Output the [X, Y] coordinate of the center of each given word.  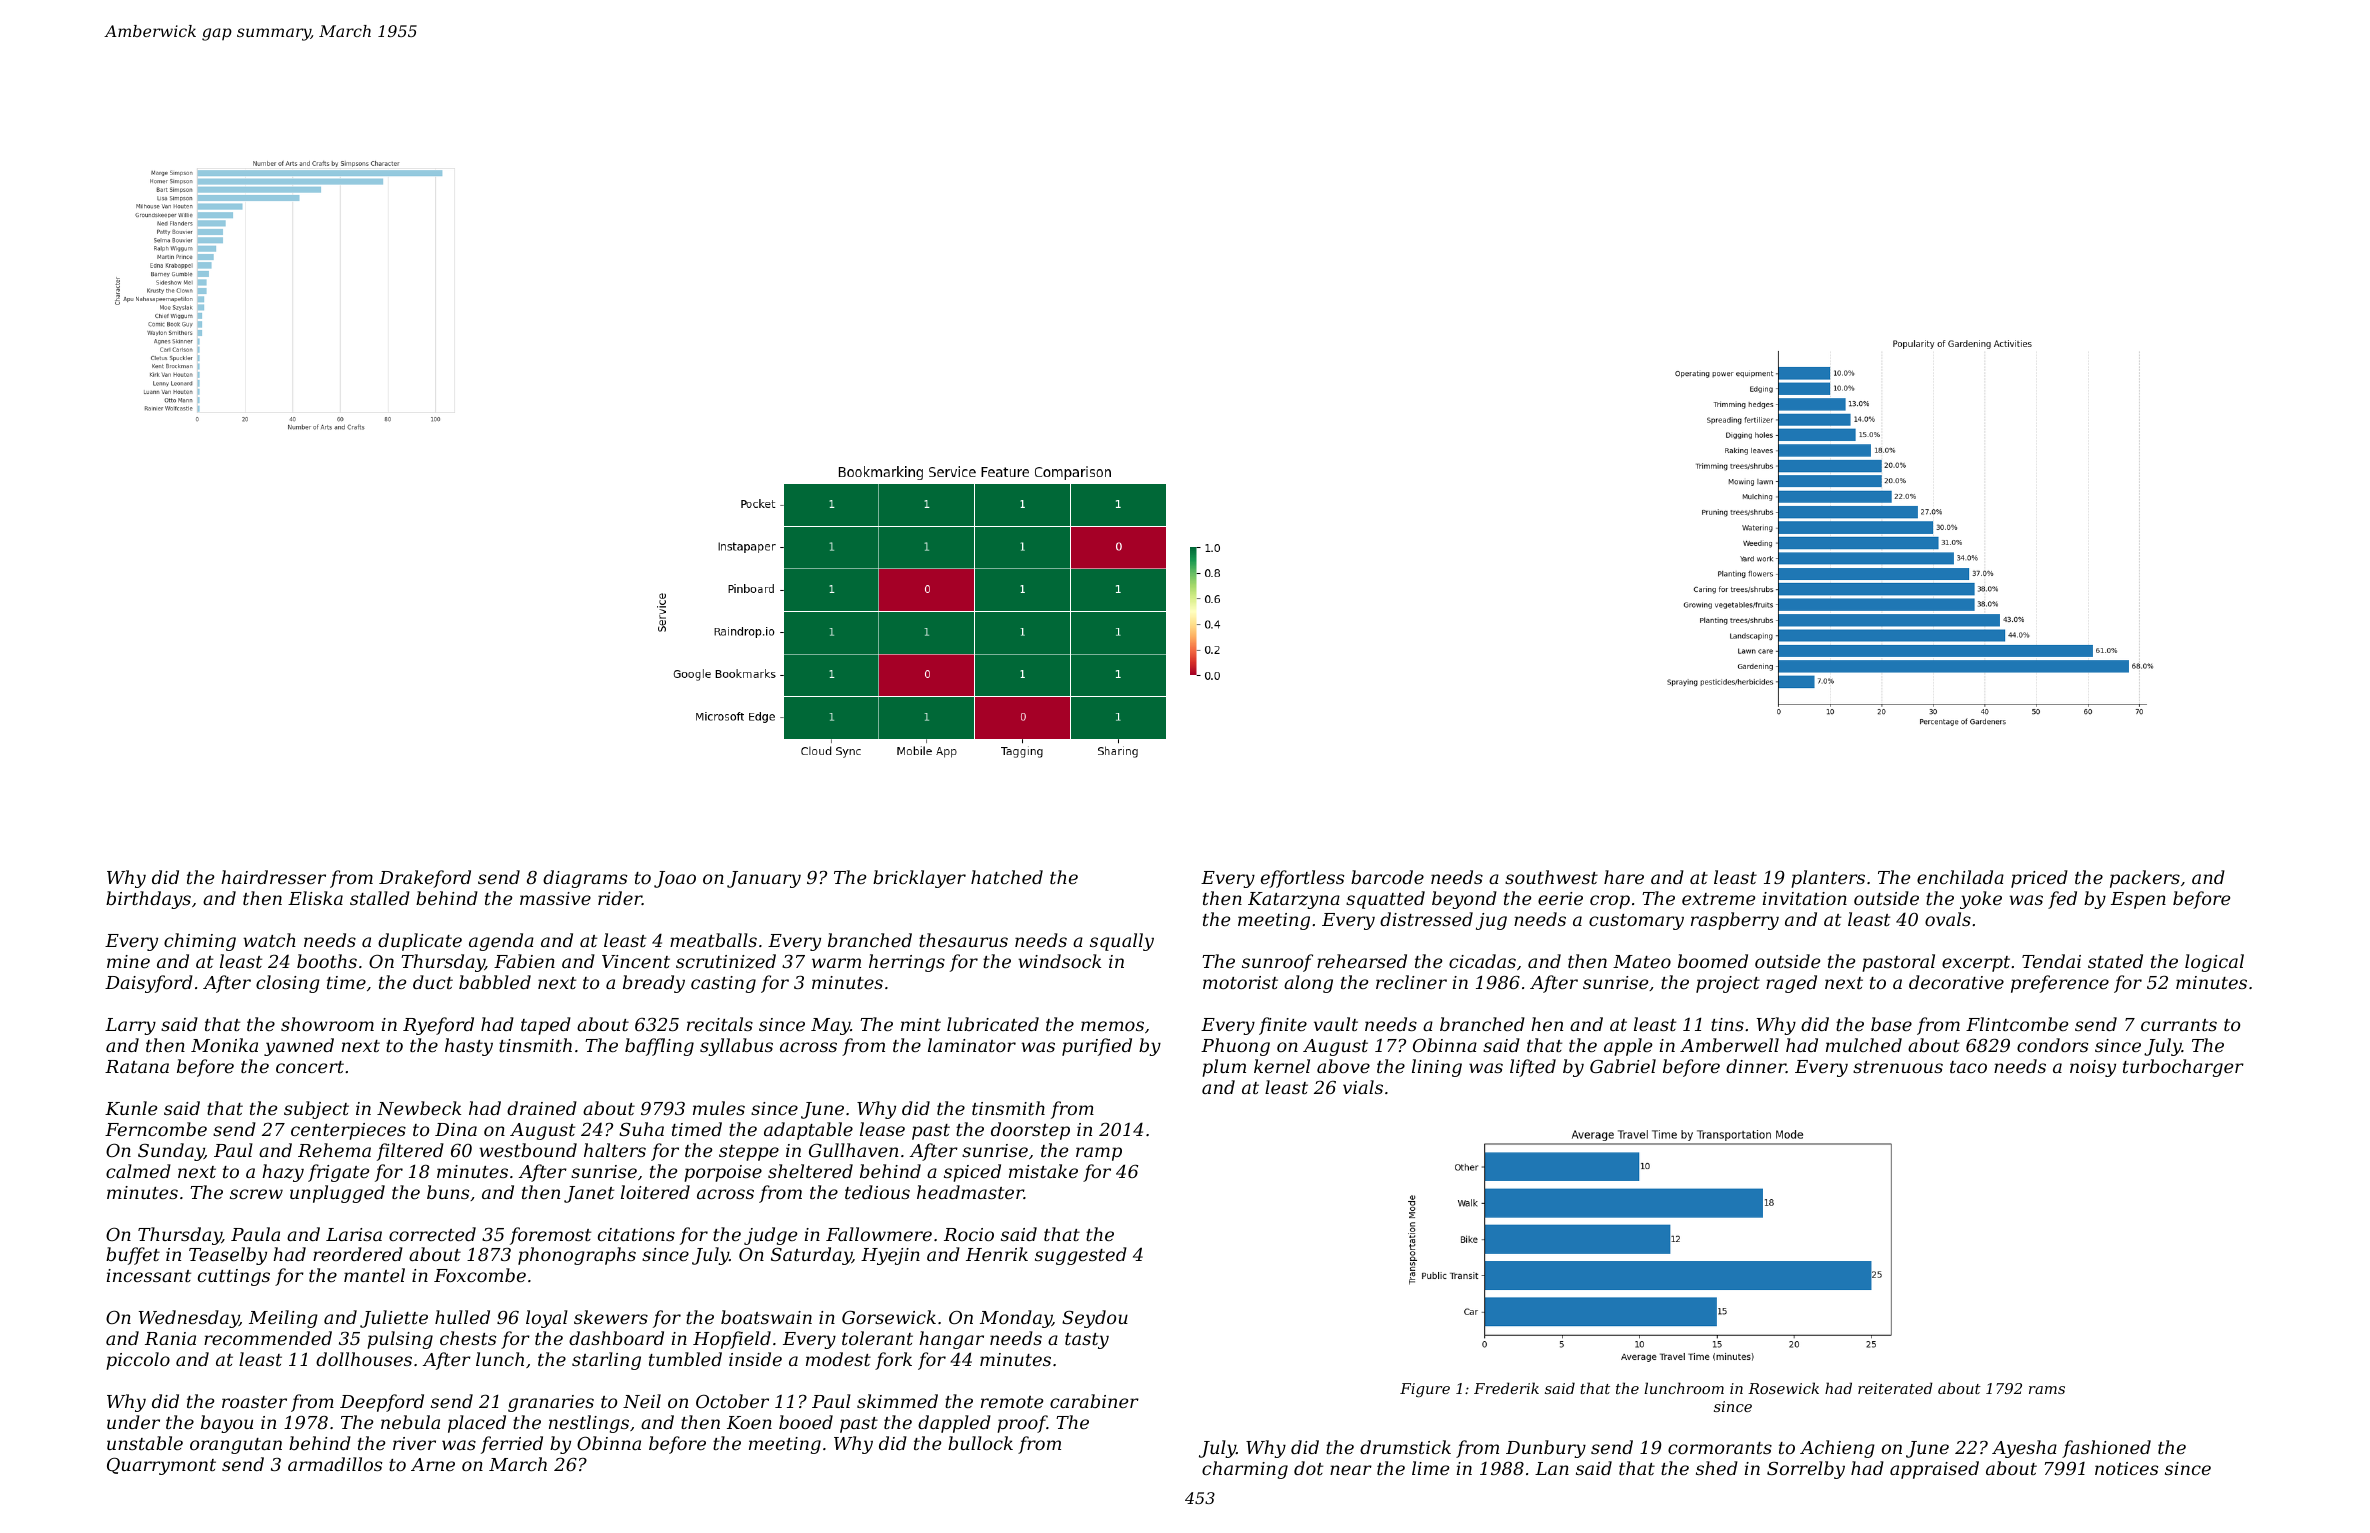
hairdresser [273, 877]
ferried [512, 1445]
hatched [1007, 877]
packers [2145, 879]
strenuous [1898, 1067]
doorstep [1030, 1131]
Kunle [131, 1108]
